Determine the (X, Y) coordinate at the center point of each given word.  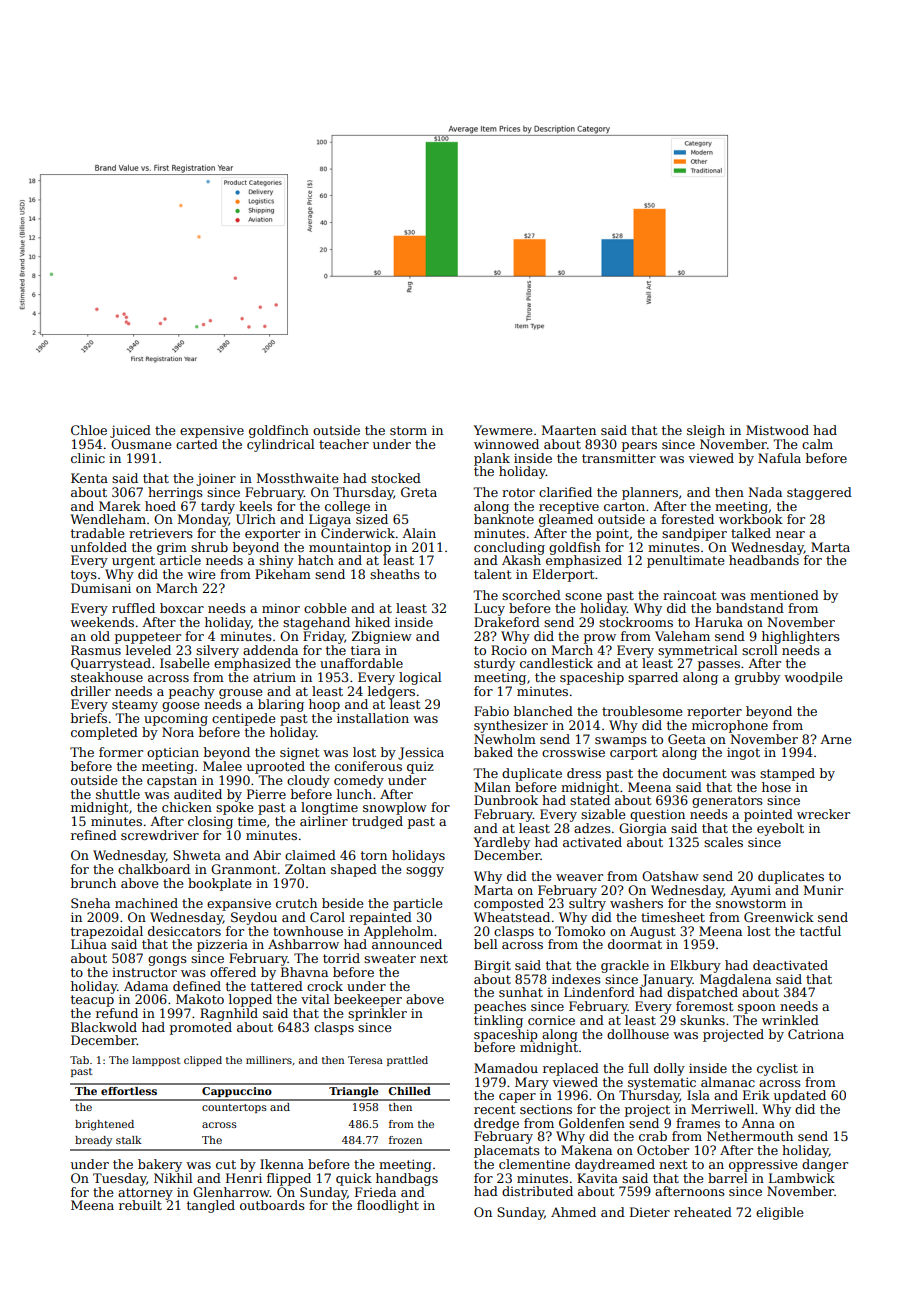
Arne (835, 739)
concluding (509, 548)
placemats (507, 1151)
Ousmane (141, 444)
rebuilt (140, 1205)
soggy (425, 872)
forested (687, 519)
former (121, 752)
